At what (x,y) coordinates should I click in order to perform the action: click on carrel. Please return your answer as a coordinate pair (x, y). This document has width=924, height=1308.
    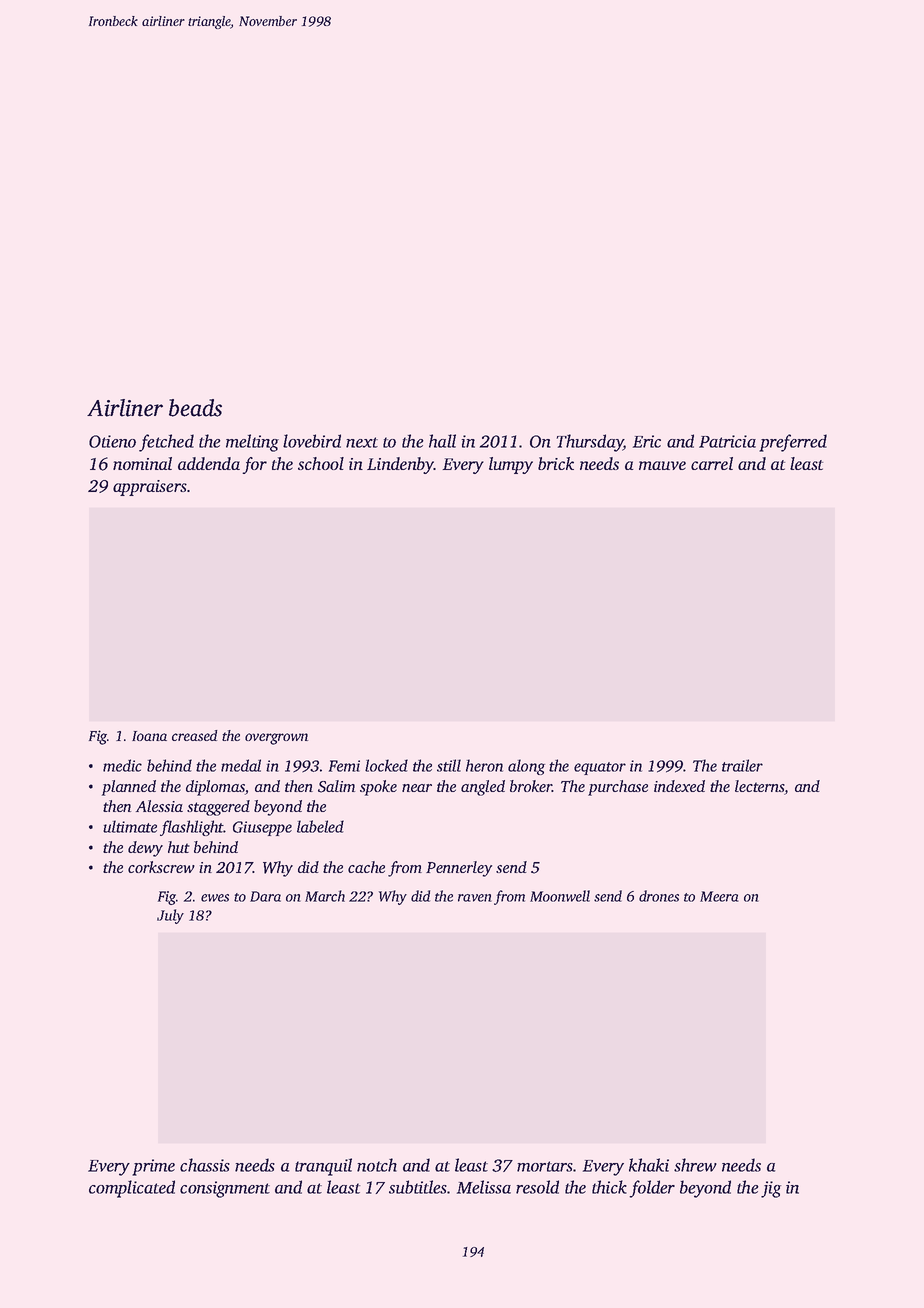
    Looking at the image, I should click on (712, 463).
